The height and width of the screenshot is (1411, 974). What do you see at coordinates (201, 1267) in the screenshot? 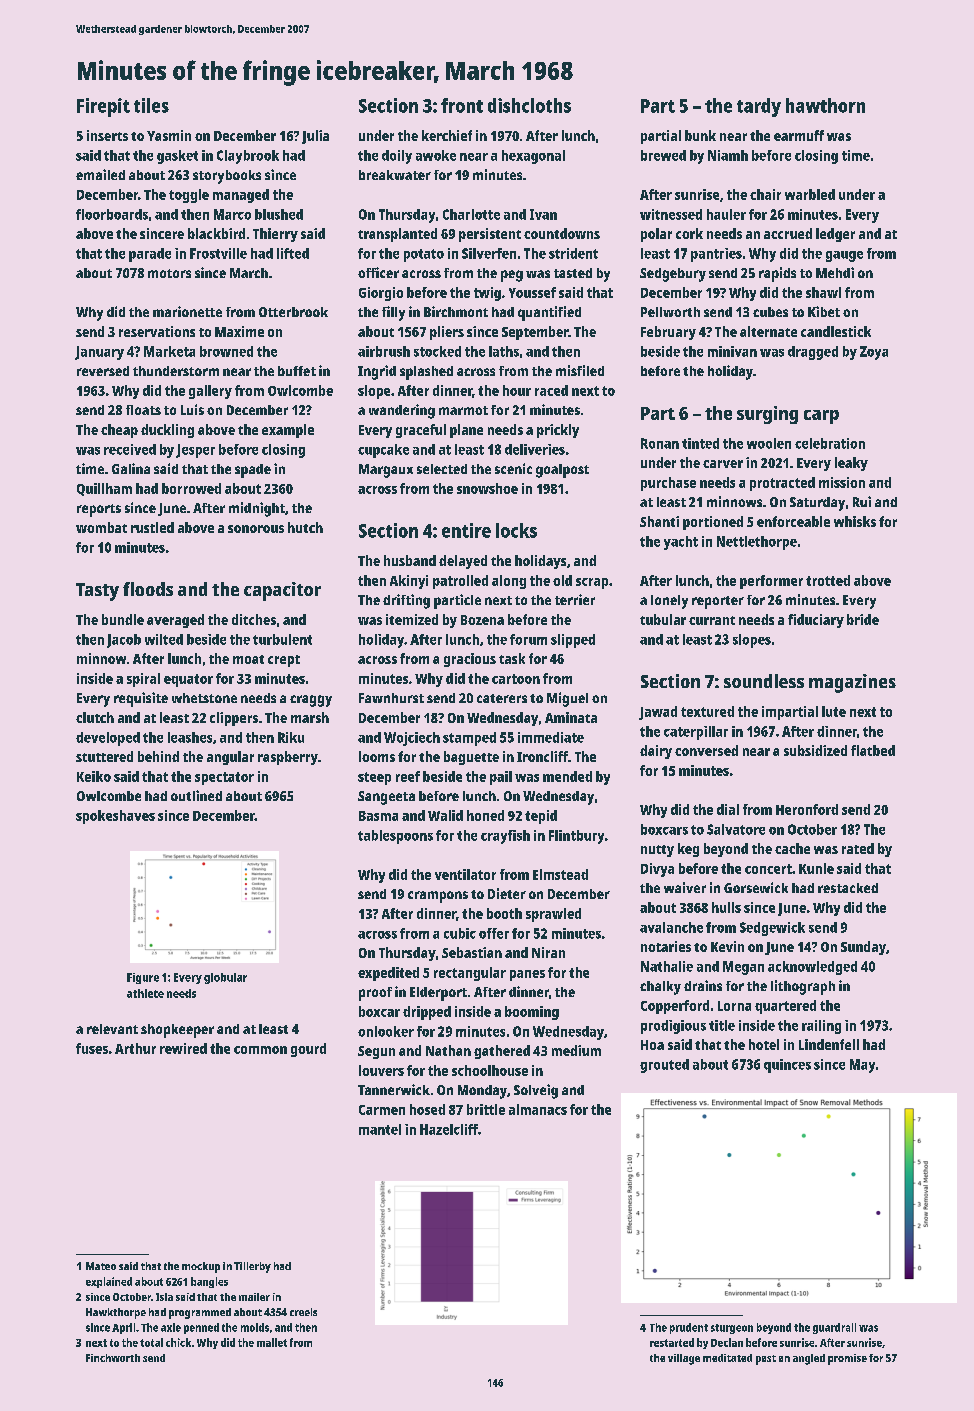
I see `mockup` at bounding box center [201, 1267].
